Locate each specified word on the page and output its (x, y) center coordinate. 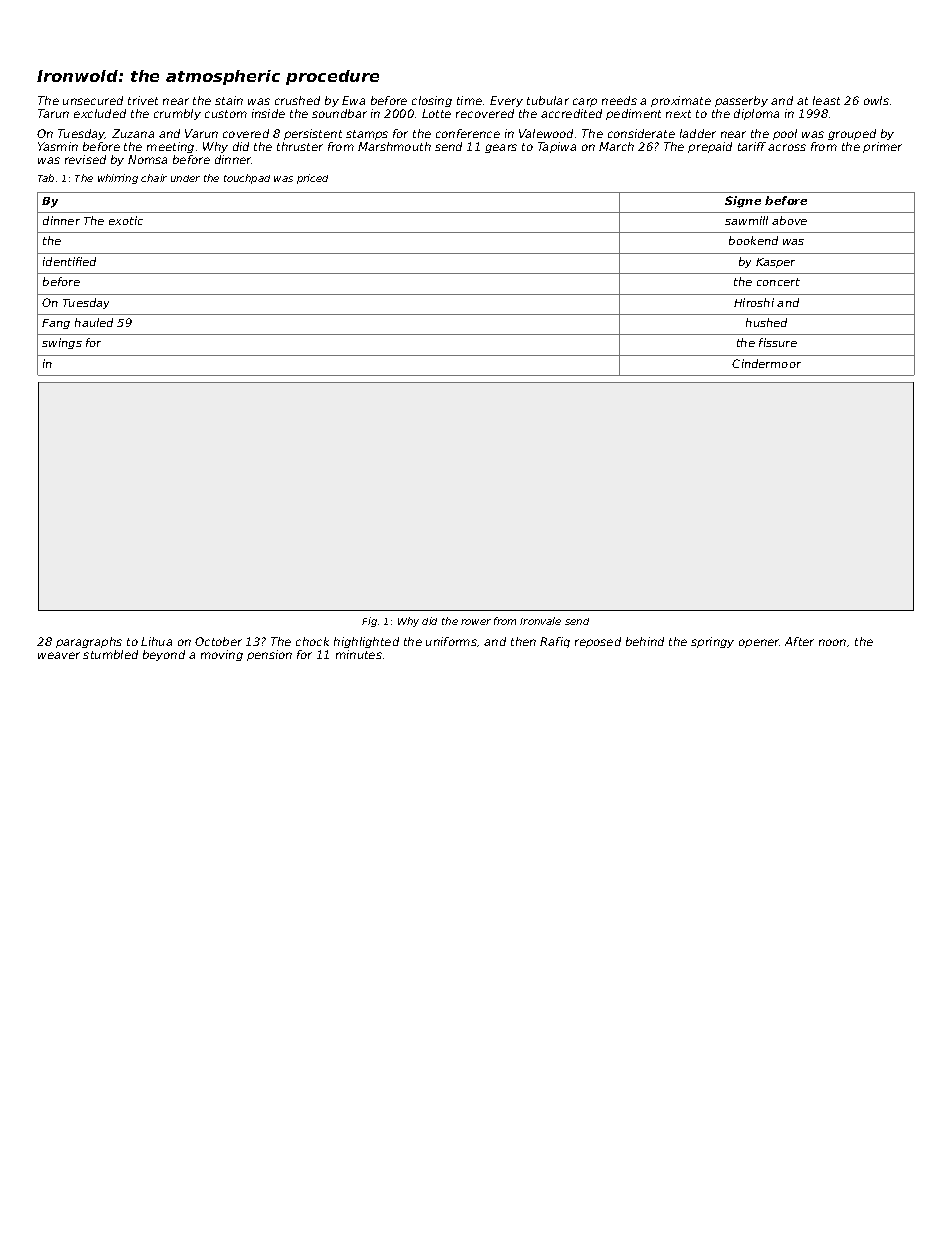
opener (759, 643)
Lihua (156, 641)
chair (154, 178)
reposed (598, 642)
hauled (94, 322)
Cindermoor (766, 363)
